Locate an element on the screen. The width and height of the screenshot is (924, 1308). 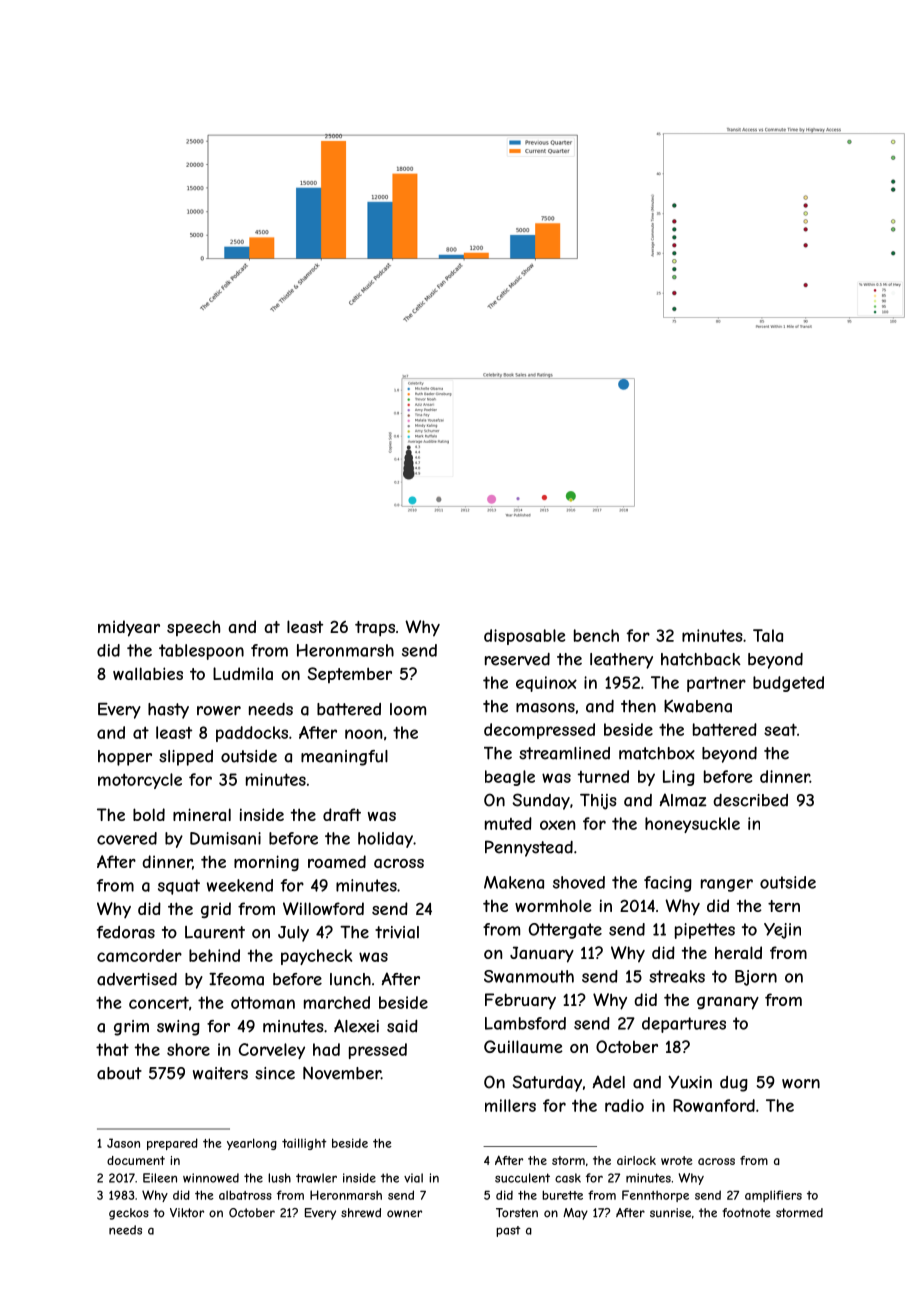
shrewd is located at coordinates (361, 1213).
